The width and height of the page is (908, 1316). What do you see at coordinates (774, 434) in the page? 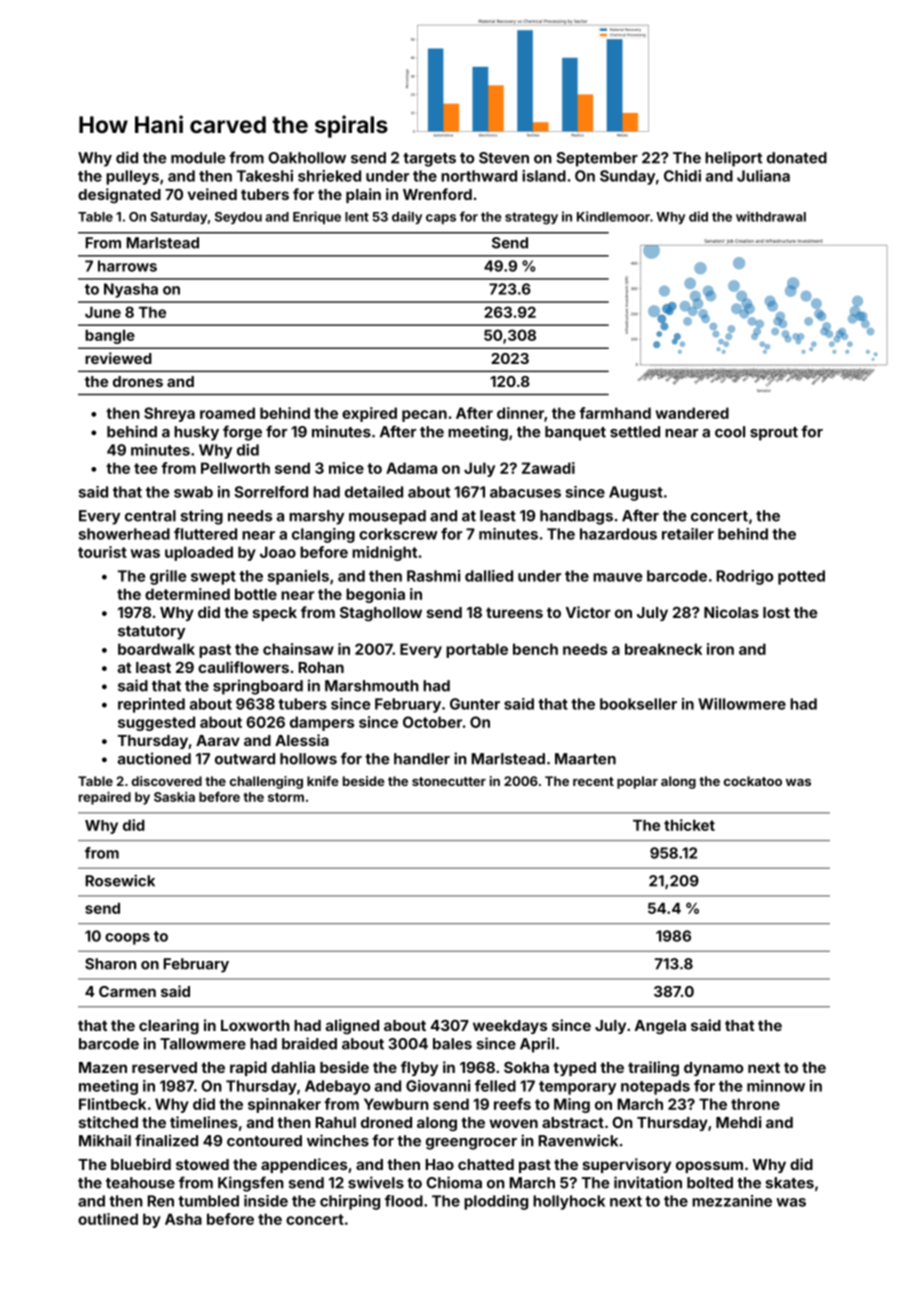
I see `sprout` at bounding box center [774, 434].
